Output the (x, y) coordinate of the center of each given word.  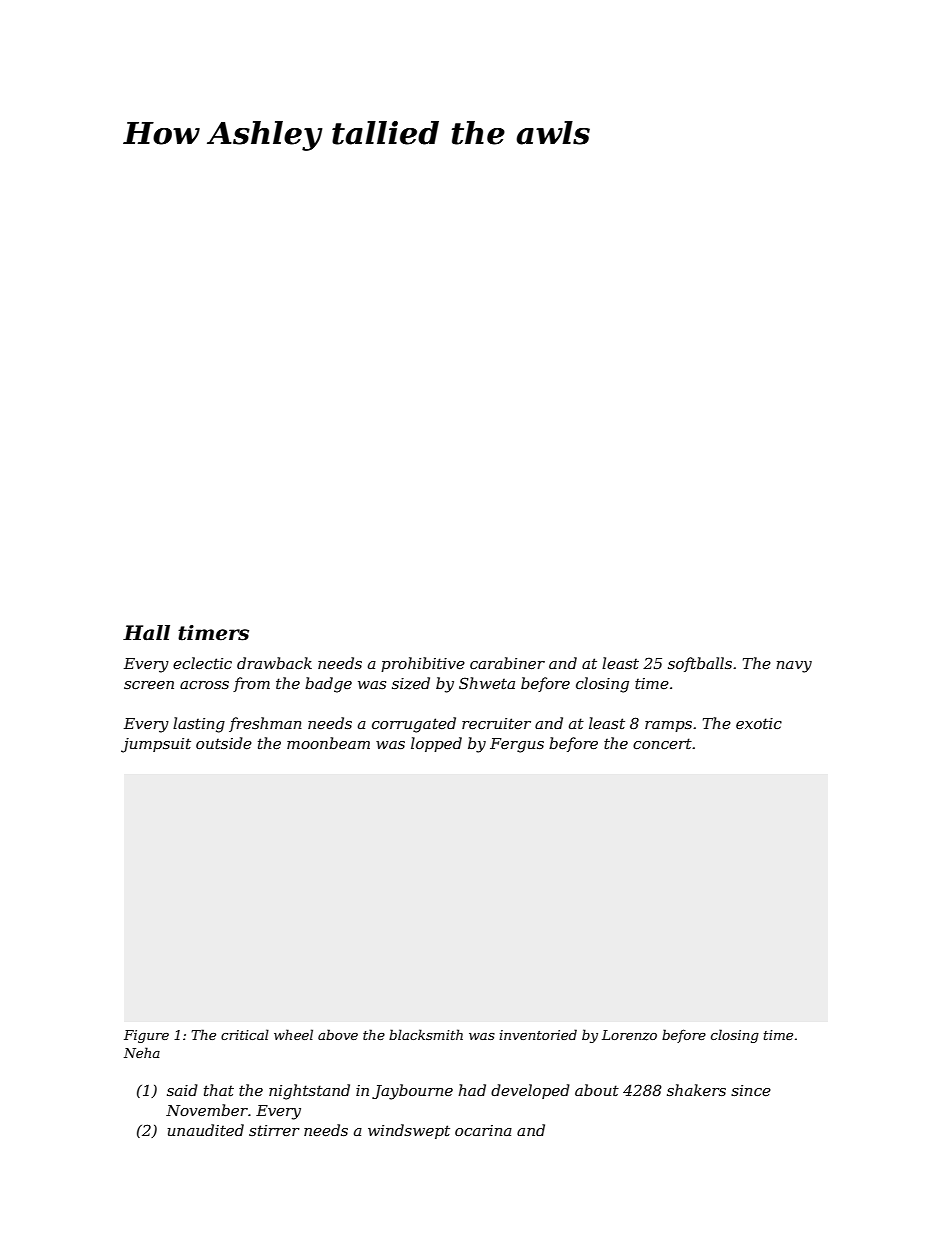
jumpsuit (156, 745)
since (751, 1090)
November (207, 1110)
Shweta (487, 683)
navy (794, 667)
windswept (409, 1131)
